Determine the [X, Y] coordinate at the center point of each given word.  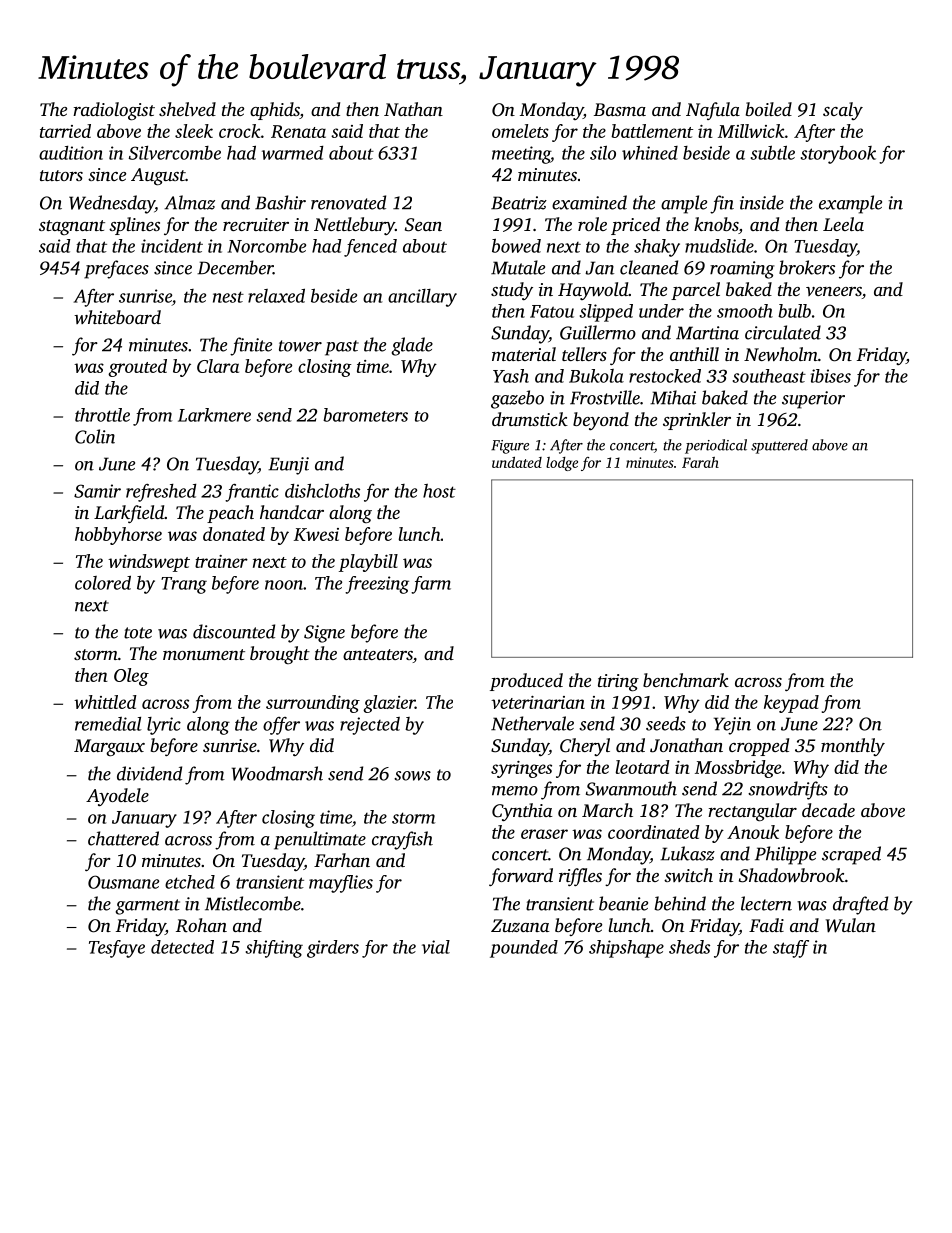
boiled [769, 109]
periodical [716, 446]
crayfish [402, 840]
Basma [620, 109]
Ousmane [123, 882]
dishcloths [322, 491]
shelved [187, 109]
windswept [149, 563]
